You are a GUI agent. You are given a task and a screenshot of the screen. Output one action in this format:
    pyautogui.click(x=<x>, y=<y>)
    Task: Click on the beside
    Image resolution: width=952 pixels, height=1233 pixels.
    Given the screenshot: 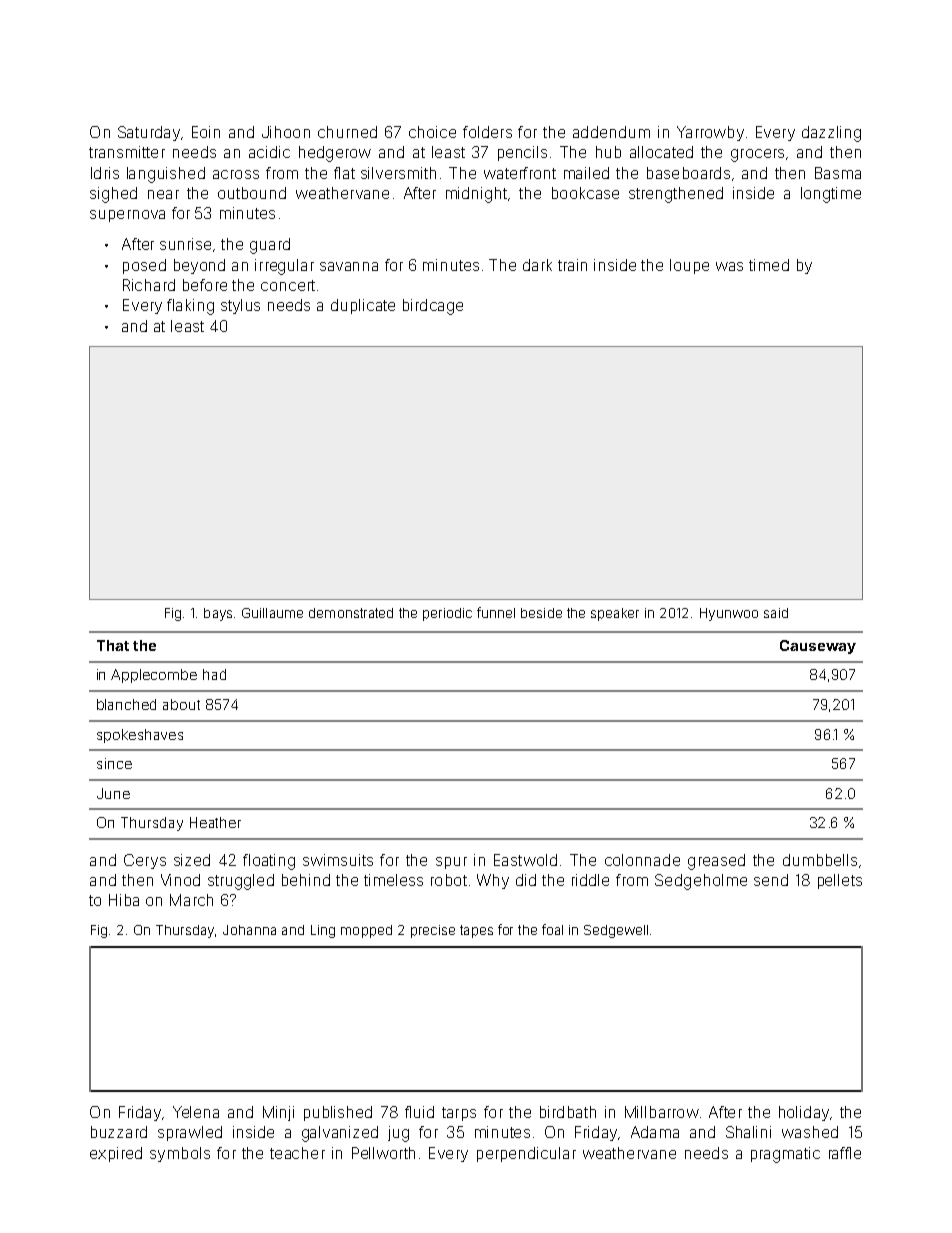 What is the action you would take?
    pyautogui.click(x=541, y=613)
